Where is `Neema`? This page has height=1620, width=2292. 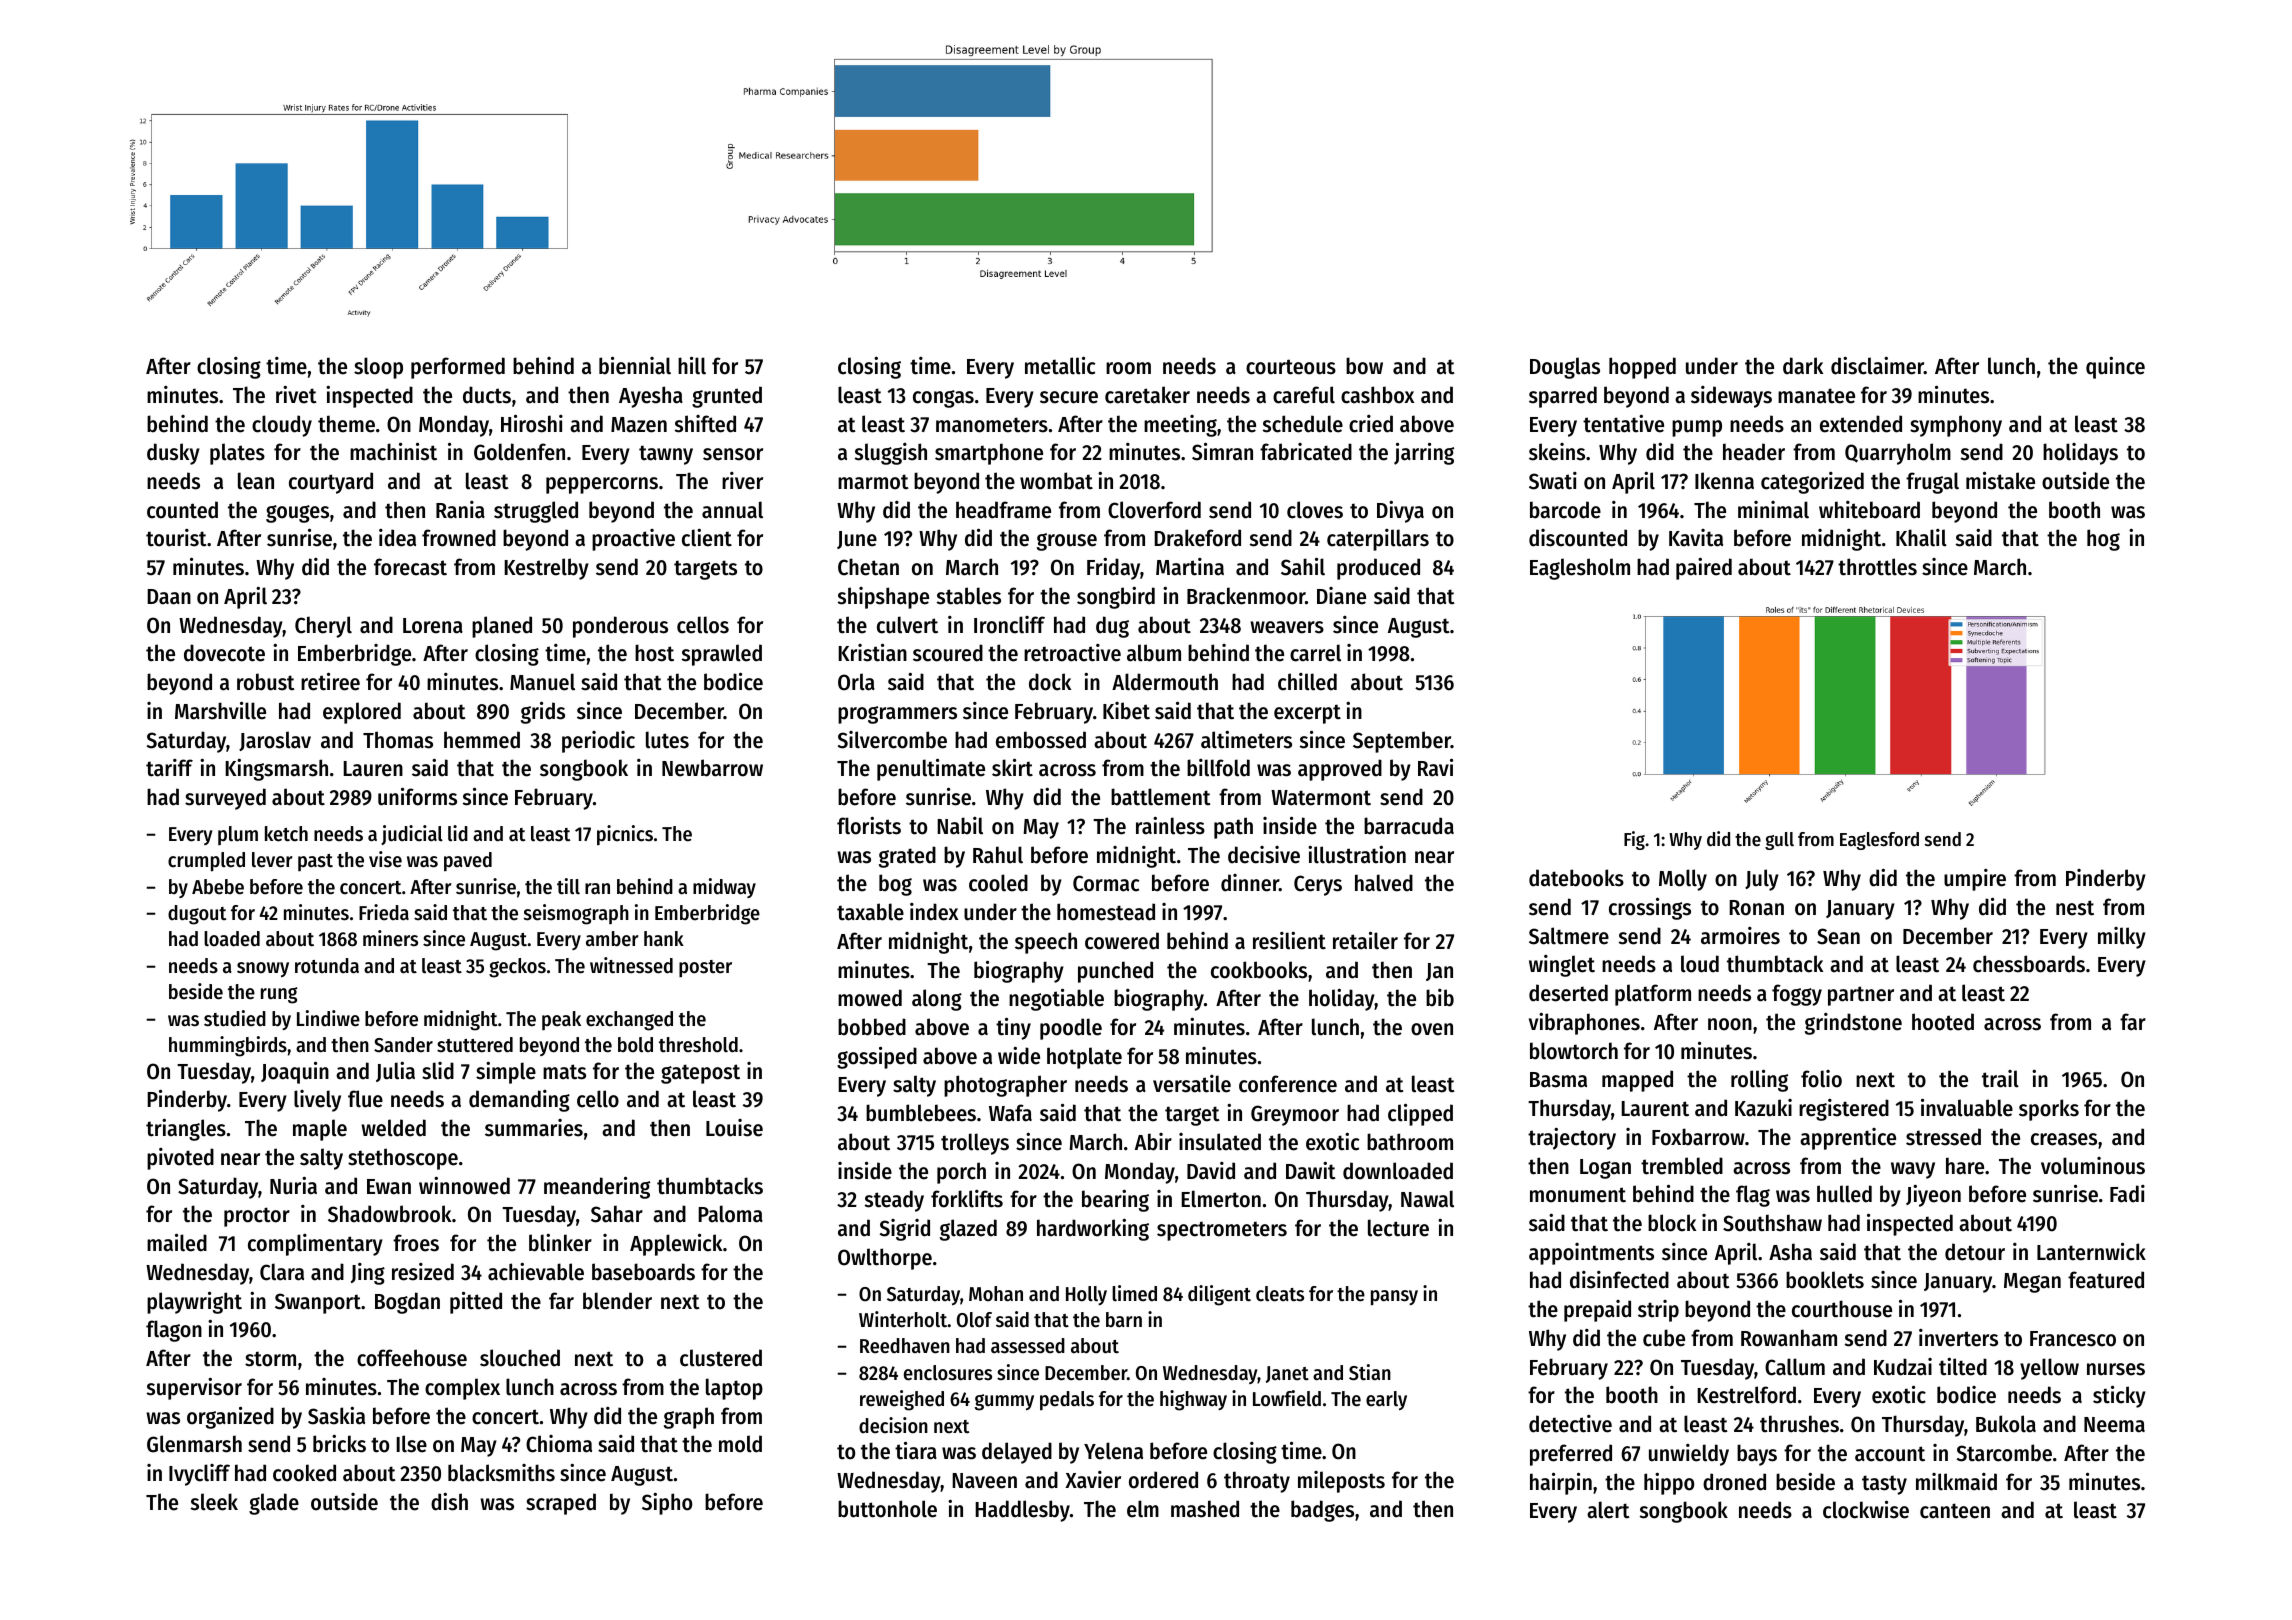
Neema is located at coordinates (2114, 1425).
